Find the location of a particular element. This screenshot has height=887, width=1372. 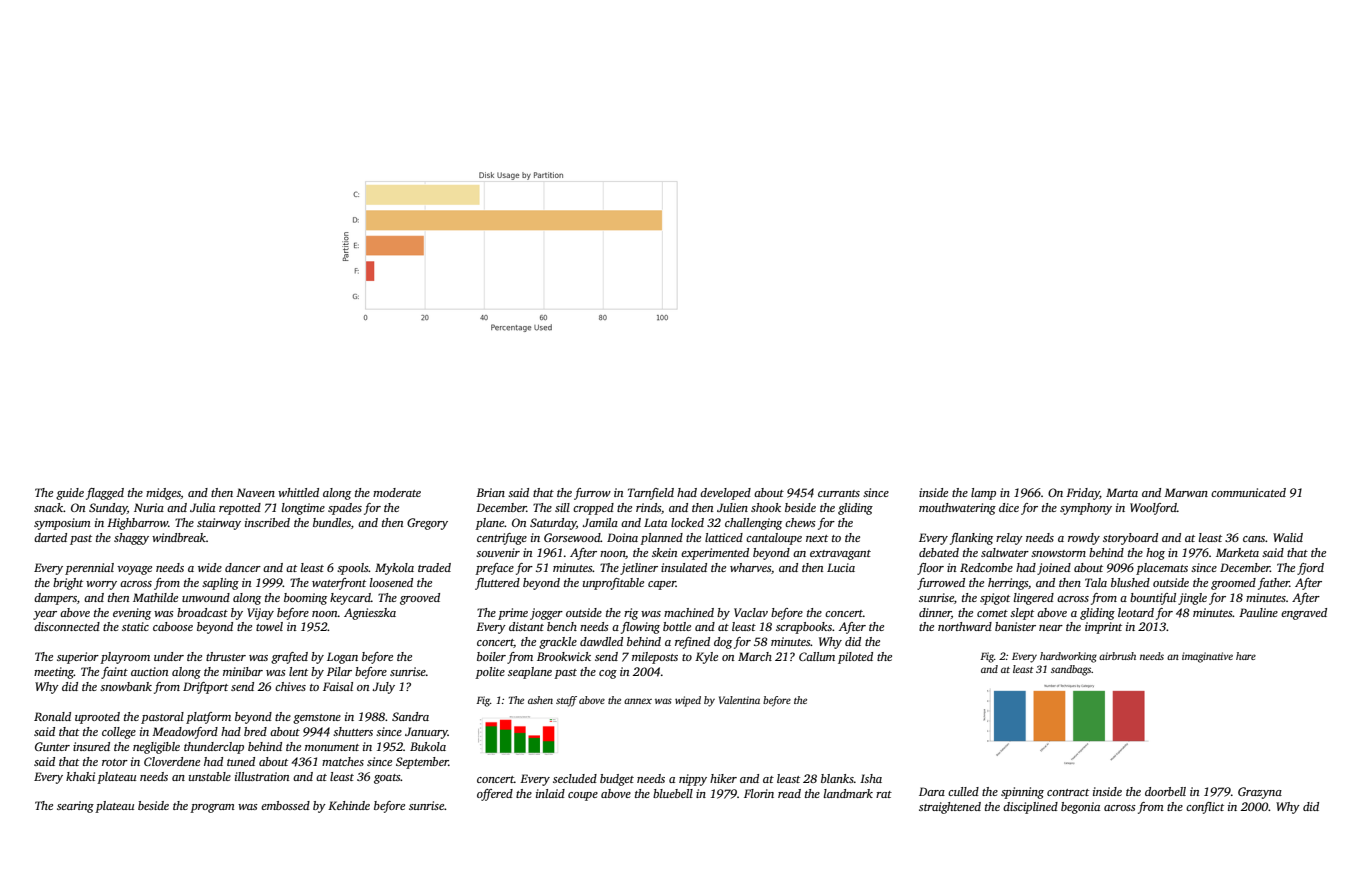

distant is located at coordinates (526, 626).
